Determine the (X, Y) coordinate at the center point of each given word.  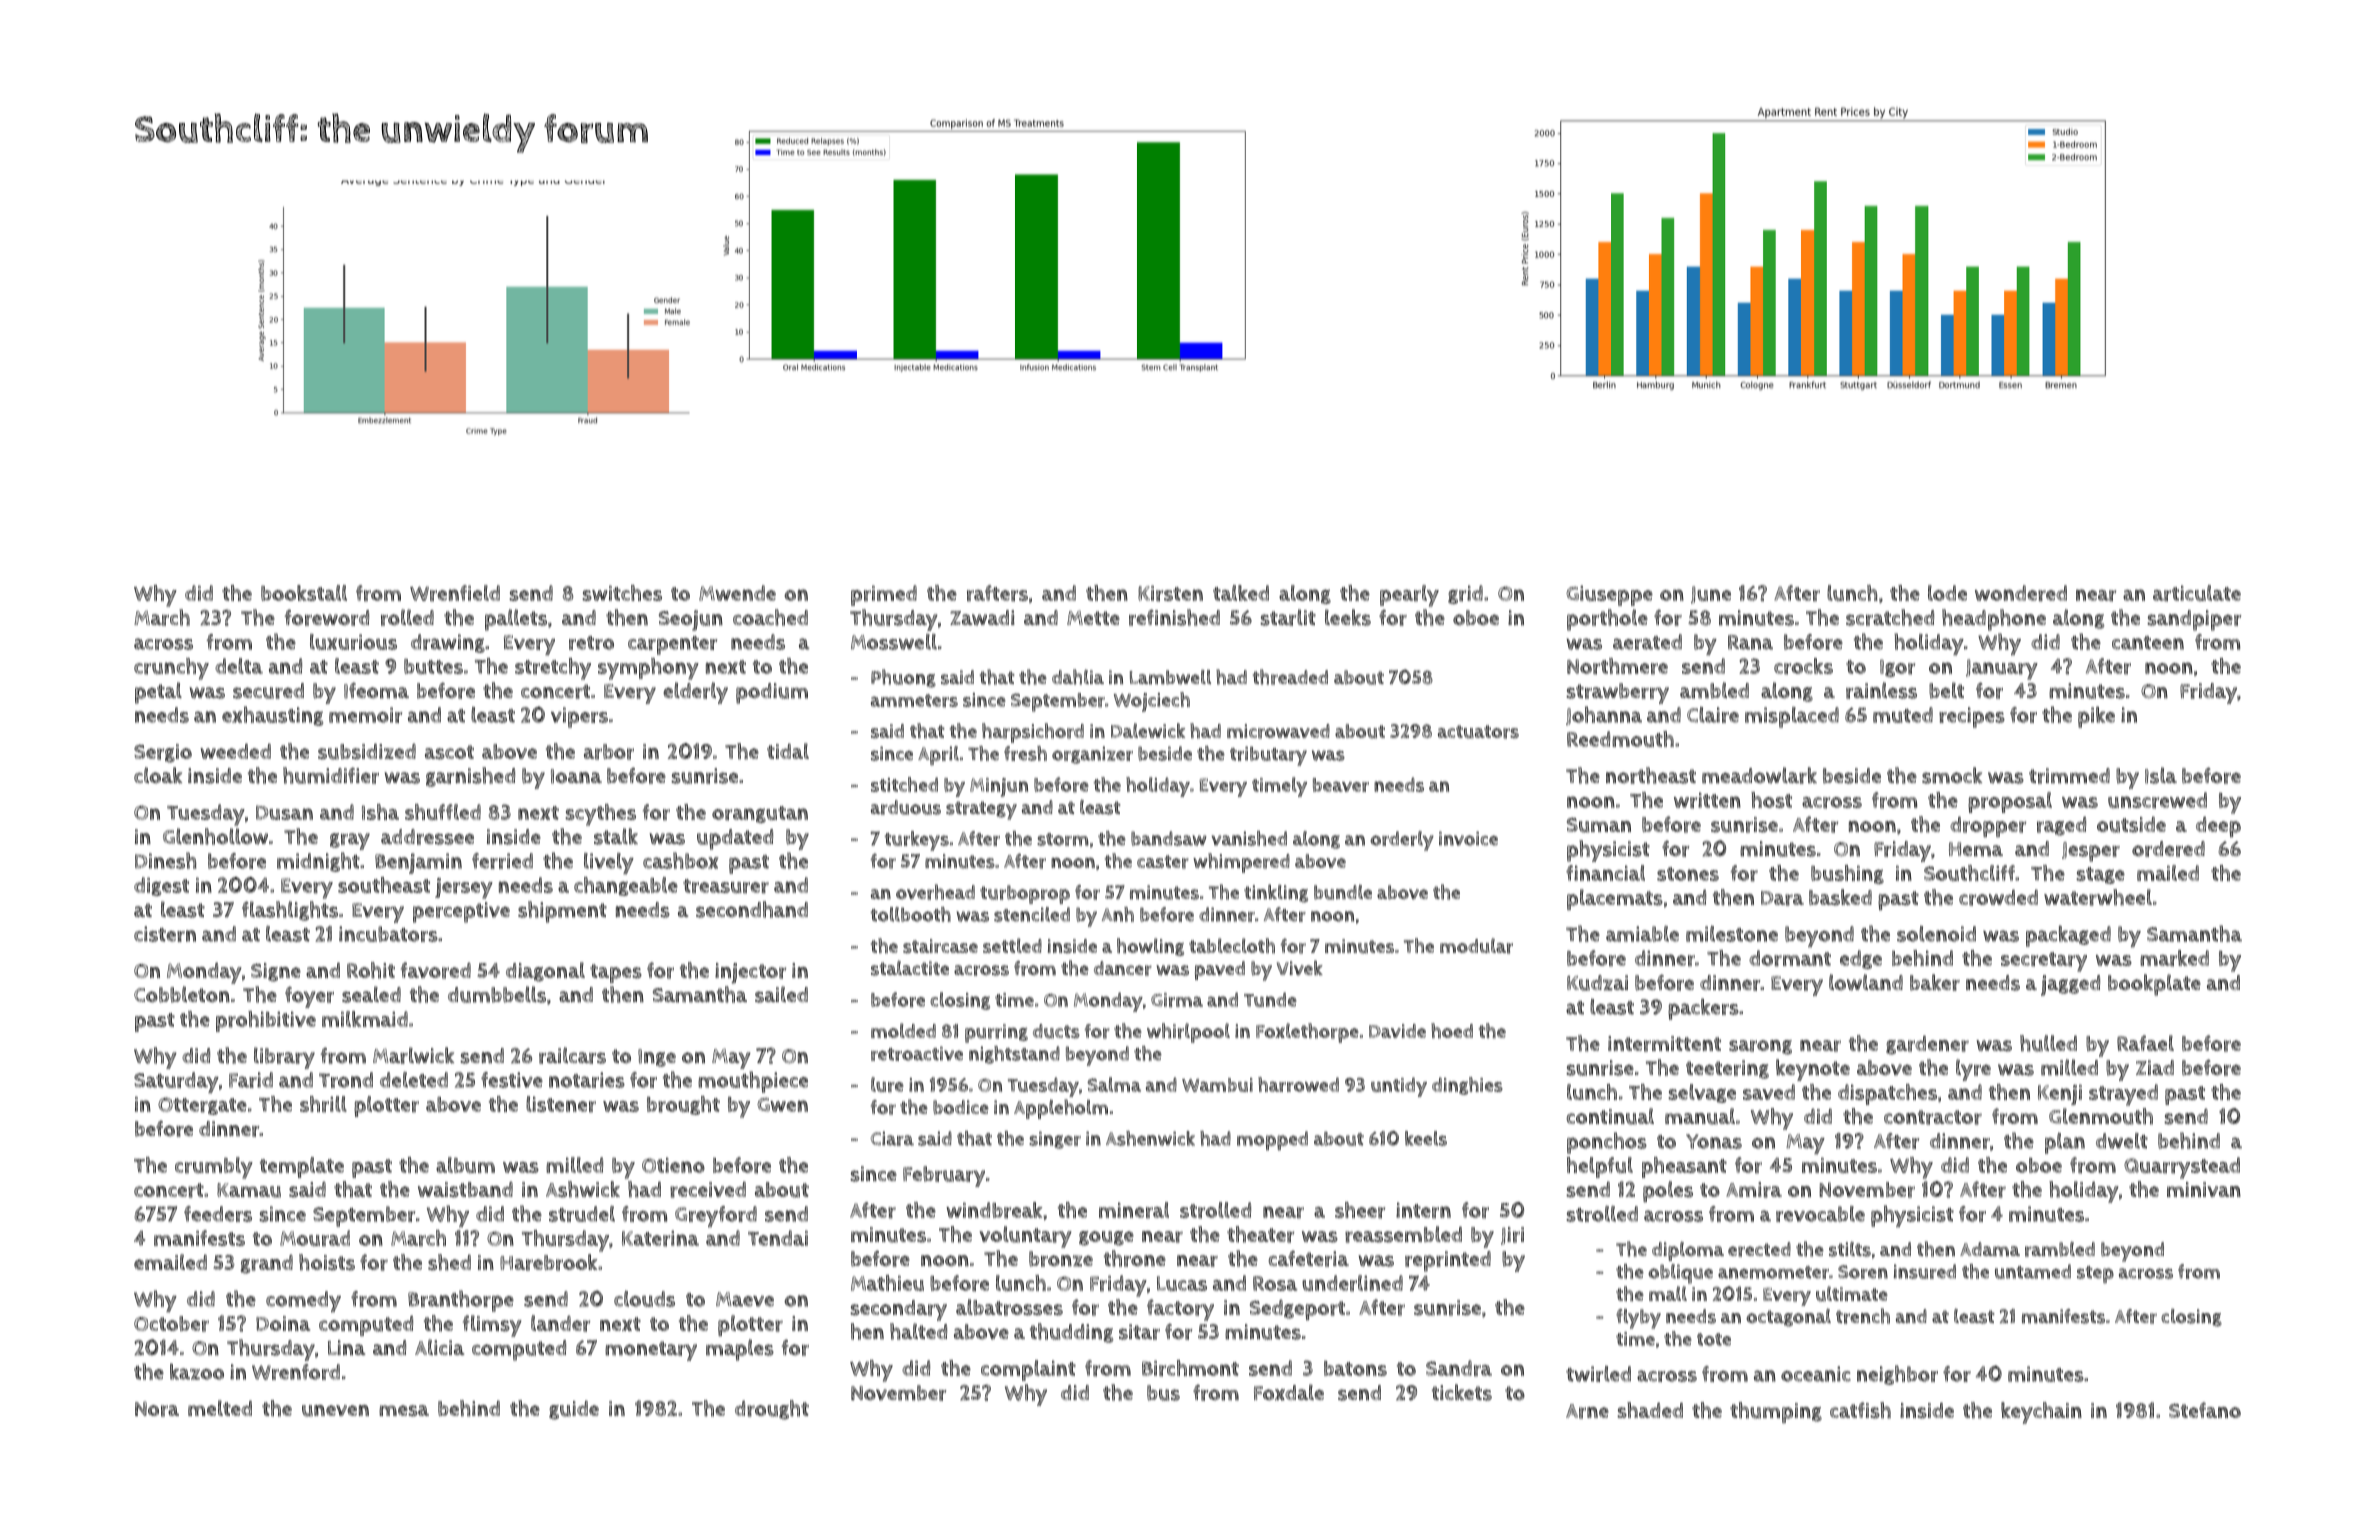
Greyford (716, 1216)
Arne (1587, 1411)
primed (884, 595)
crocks (1803, 666)
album (465, 1165)
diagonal (545, 972)
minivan (2204, 1189)
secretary (2044, 962)
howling (1150, 947)
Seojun (691, 620)
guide (574, 1410)
